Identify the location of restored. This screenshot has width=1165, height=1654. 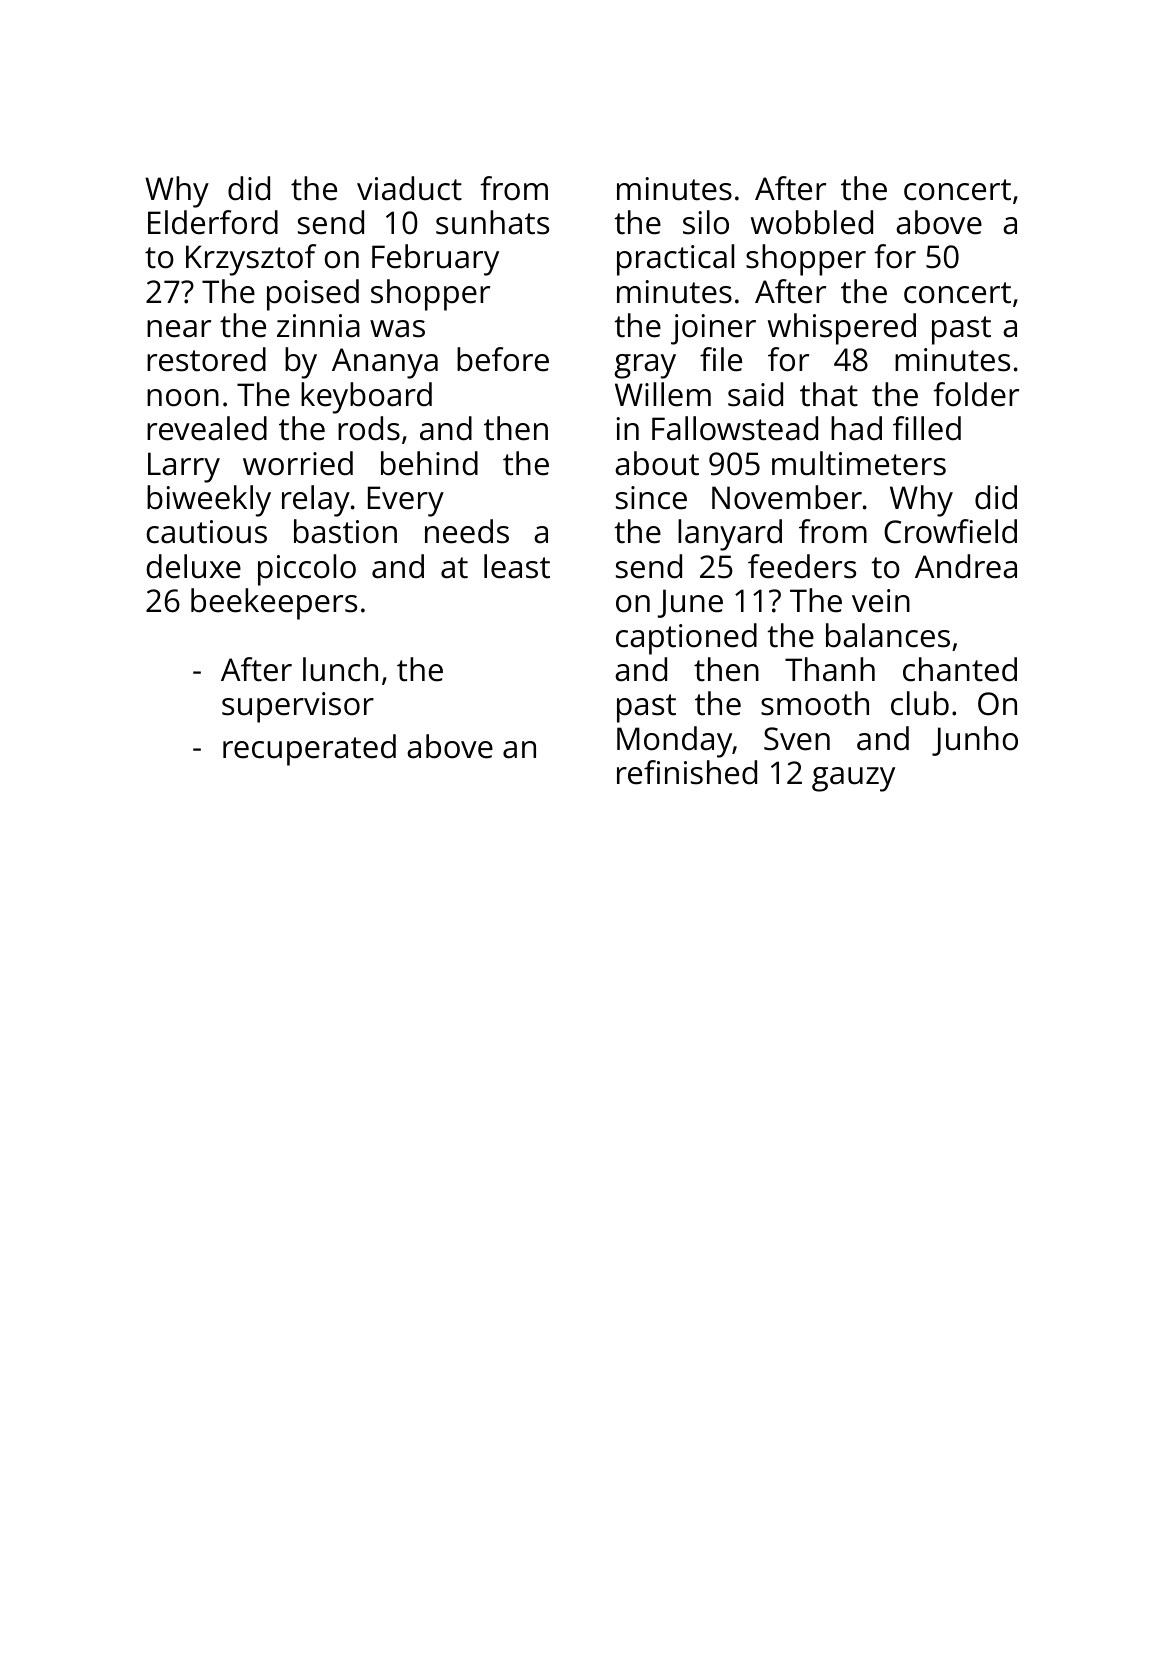
(206, 359).
